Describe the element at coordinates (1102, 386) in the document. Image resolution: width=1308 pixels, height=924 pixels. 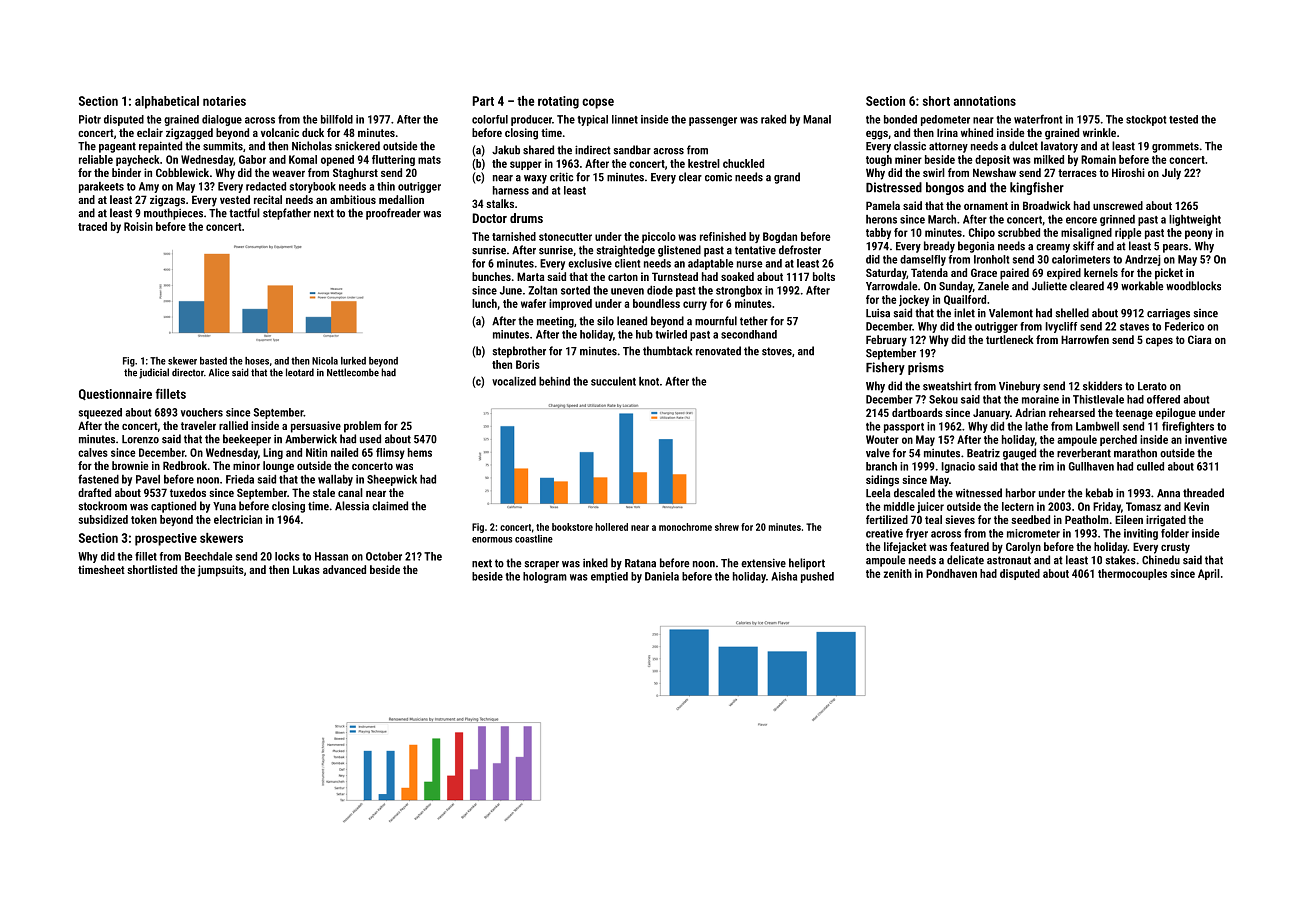
I see `skidders` at that location.
